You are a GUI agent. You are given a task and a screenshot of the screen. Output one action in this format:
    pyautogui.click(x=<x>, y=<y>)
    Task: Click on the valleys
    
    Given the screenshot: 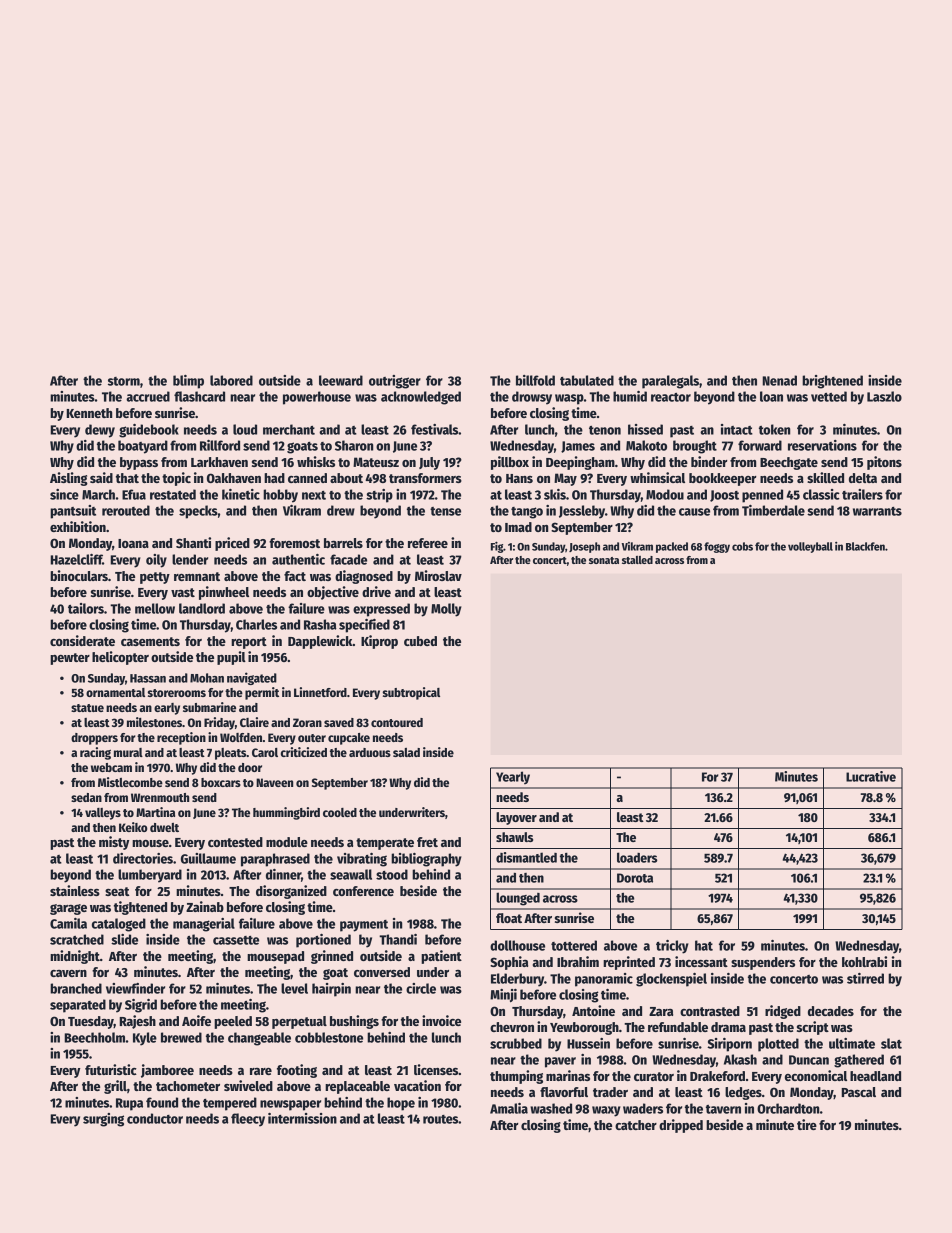 What is the action you would take?
    pyautogui.click(x=103, y=814)
